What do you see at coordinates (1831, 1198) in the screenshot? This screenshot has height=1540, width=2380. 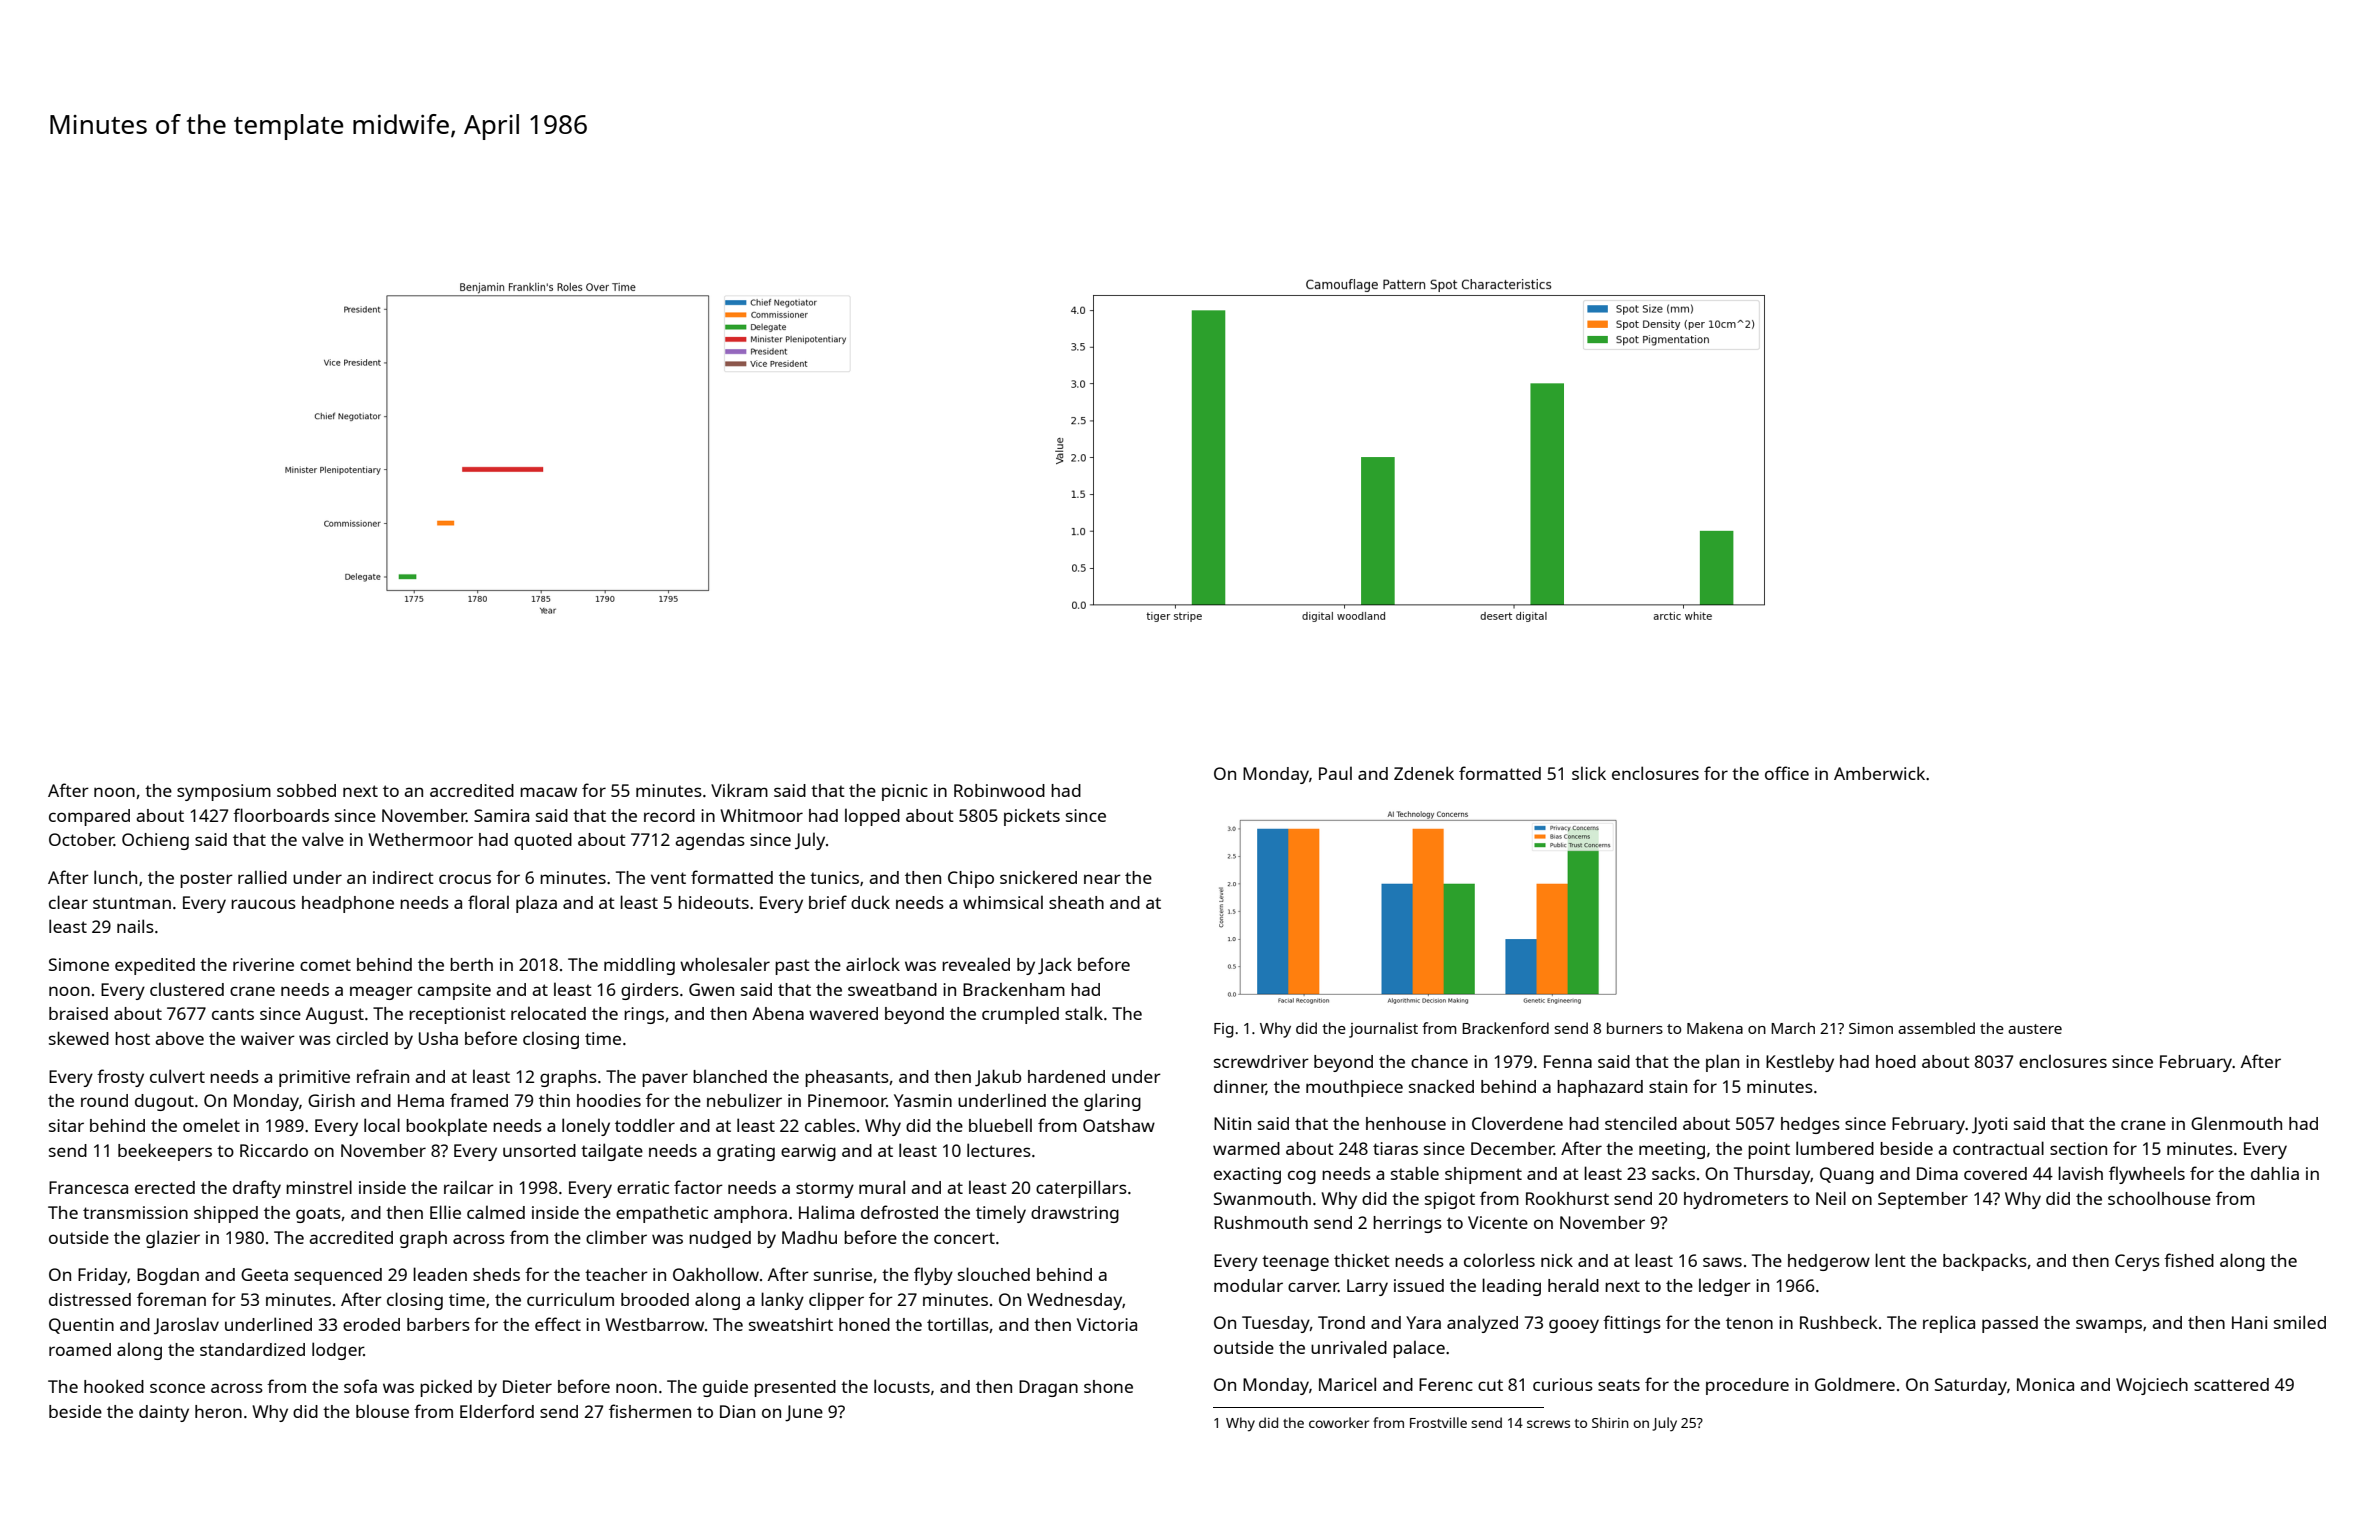 I see `Neil` at bounding box center [1831, 1198].
